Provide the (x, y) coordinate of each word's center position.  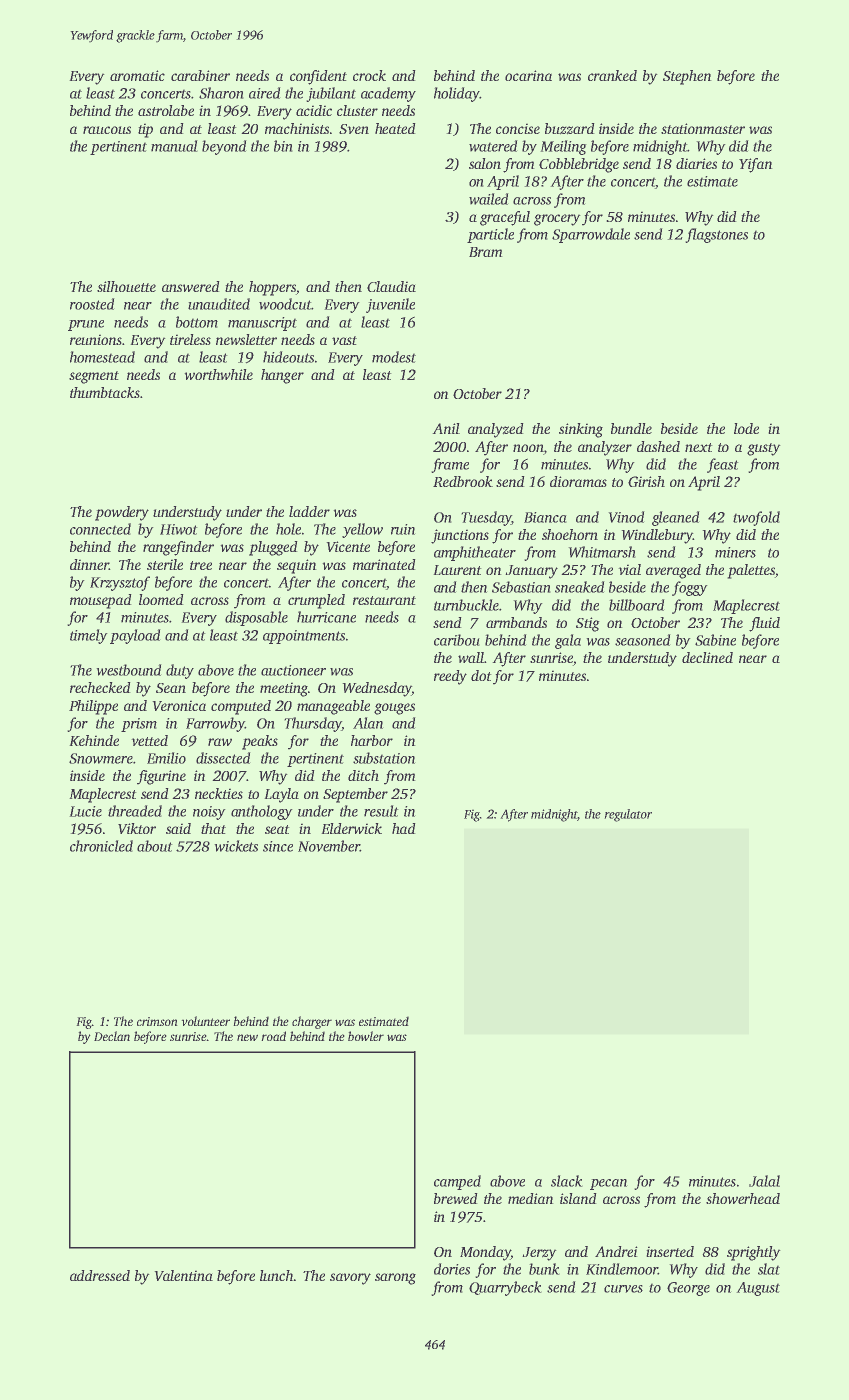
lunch (276, 1275)
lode (746, 428)
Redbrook (463, 481)
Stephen (687, 77)
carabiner (200, 75)
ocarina (528, 75)
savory (350, 1279)
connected (100, 529)
